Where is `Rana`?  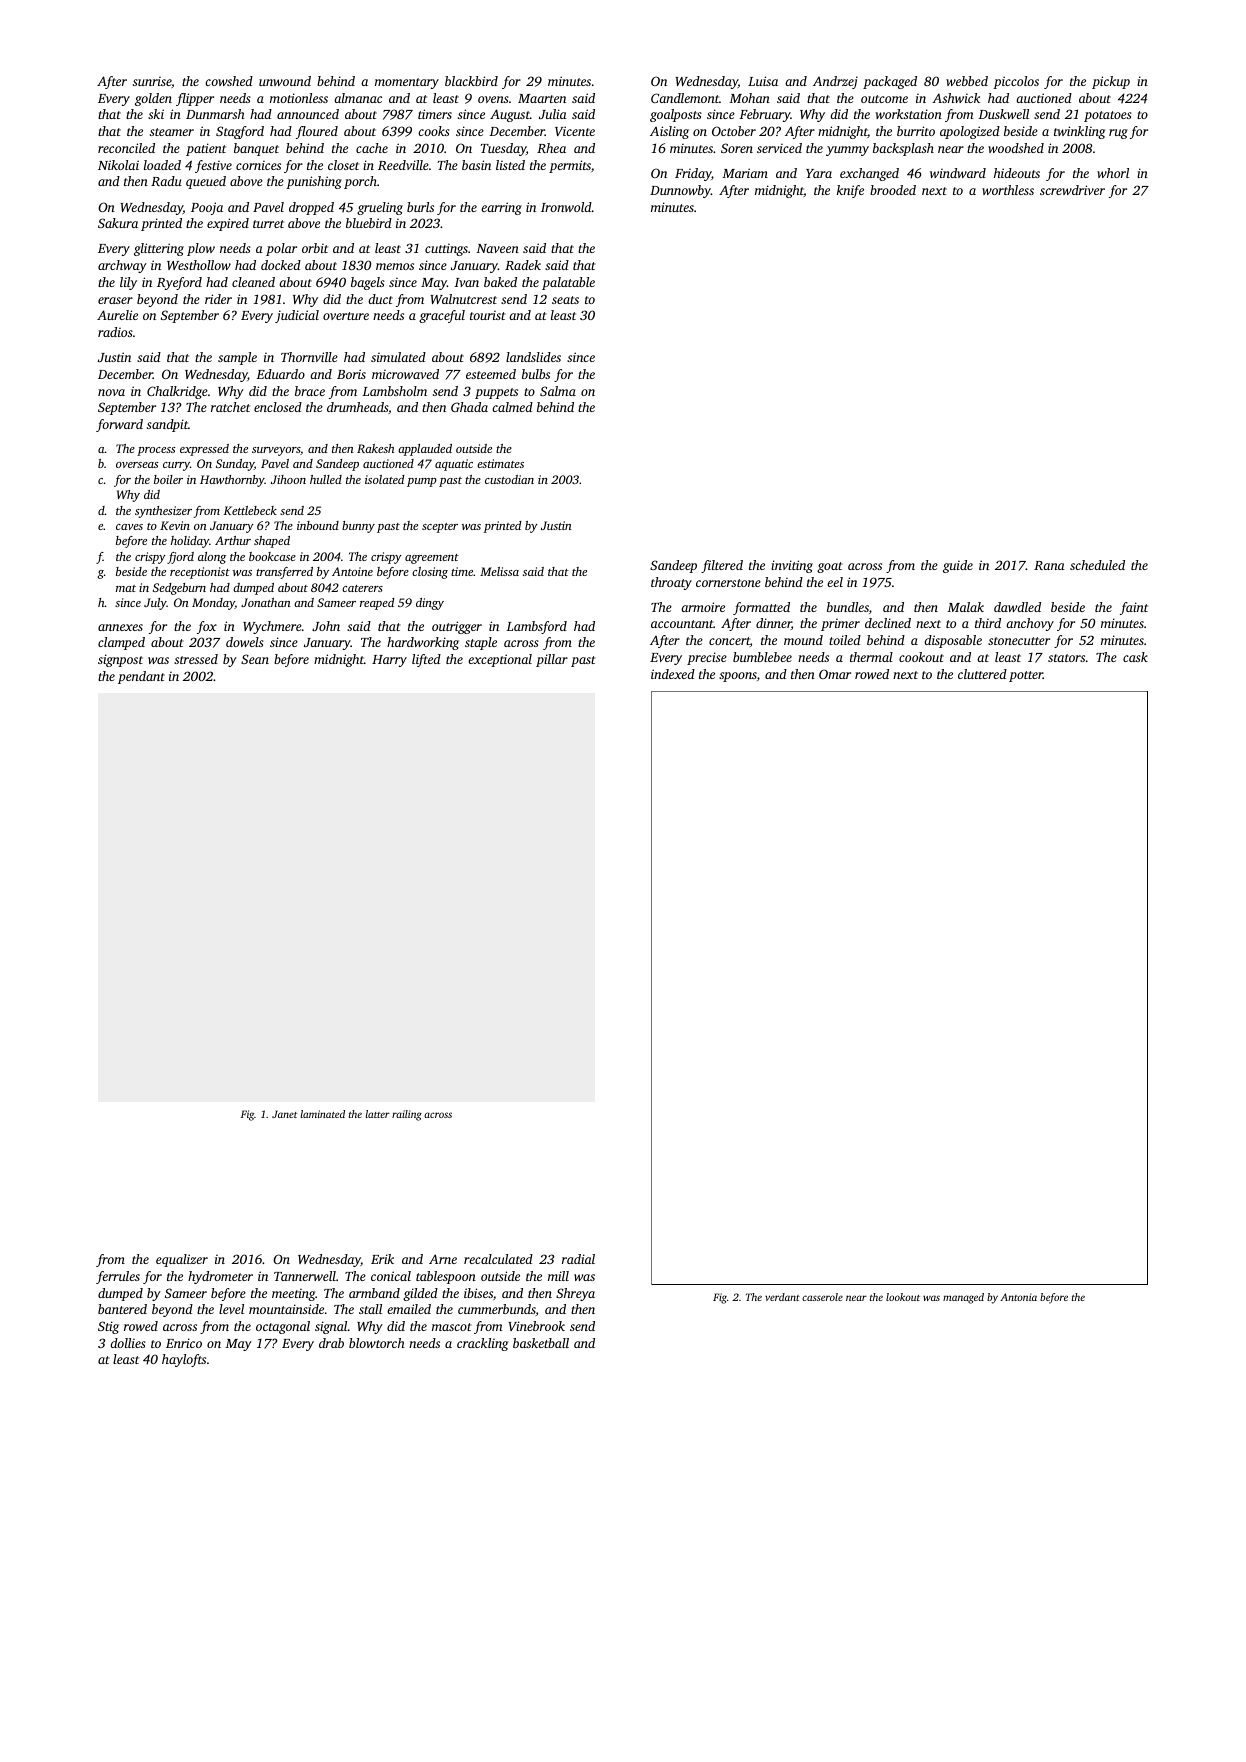
Rana is located at coordinates (1049, 565).
